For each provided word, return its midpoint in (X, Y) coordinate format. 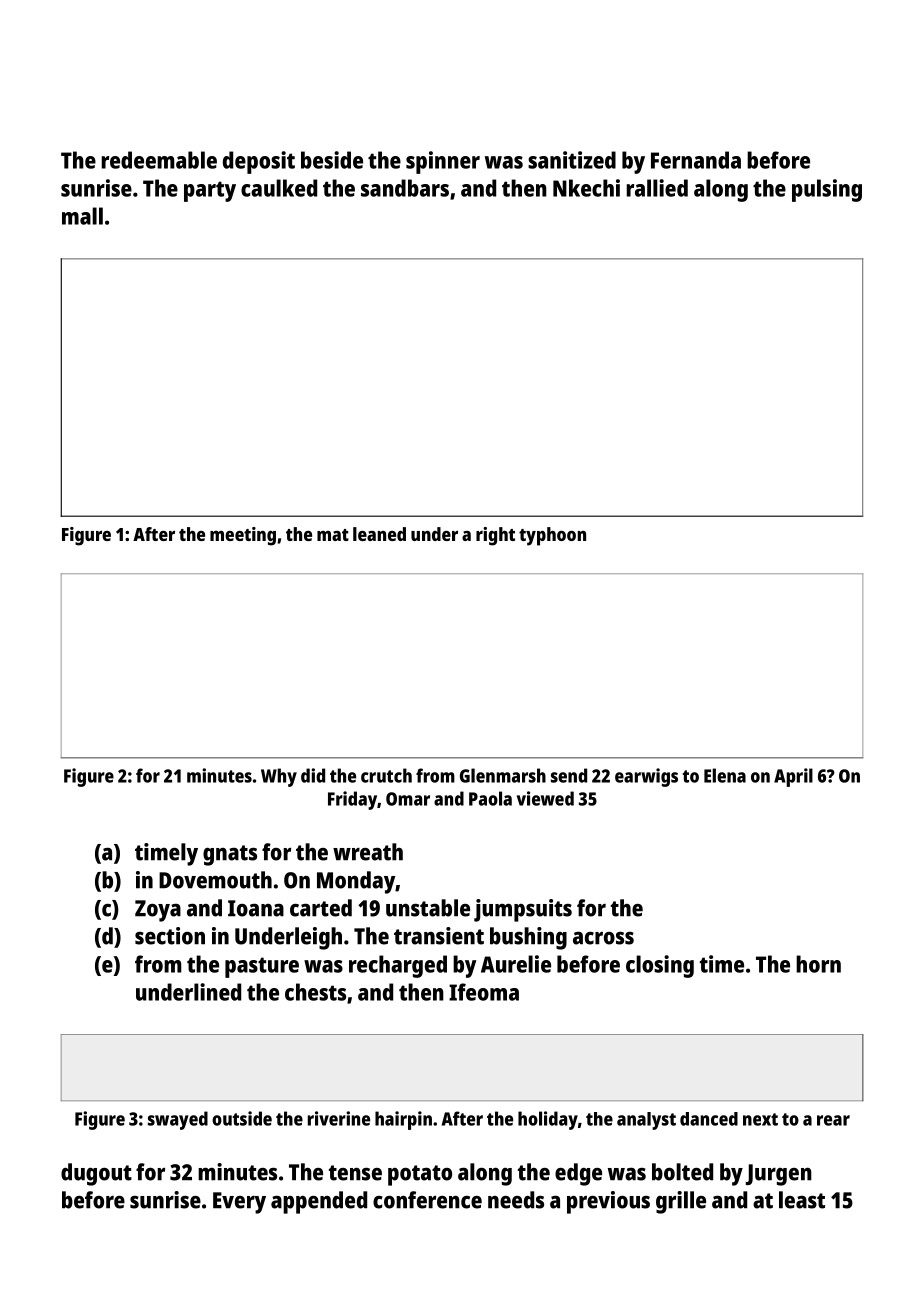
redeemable (159, 160)
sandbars (405, 188)
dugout (96, 1174)
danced (709, 1119)
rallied (657, 188)
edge (578, 1174)
